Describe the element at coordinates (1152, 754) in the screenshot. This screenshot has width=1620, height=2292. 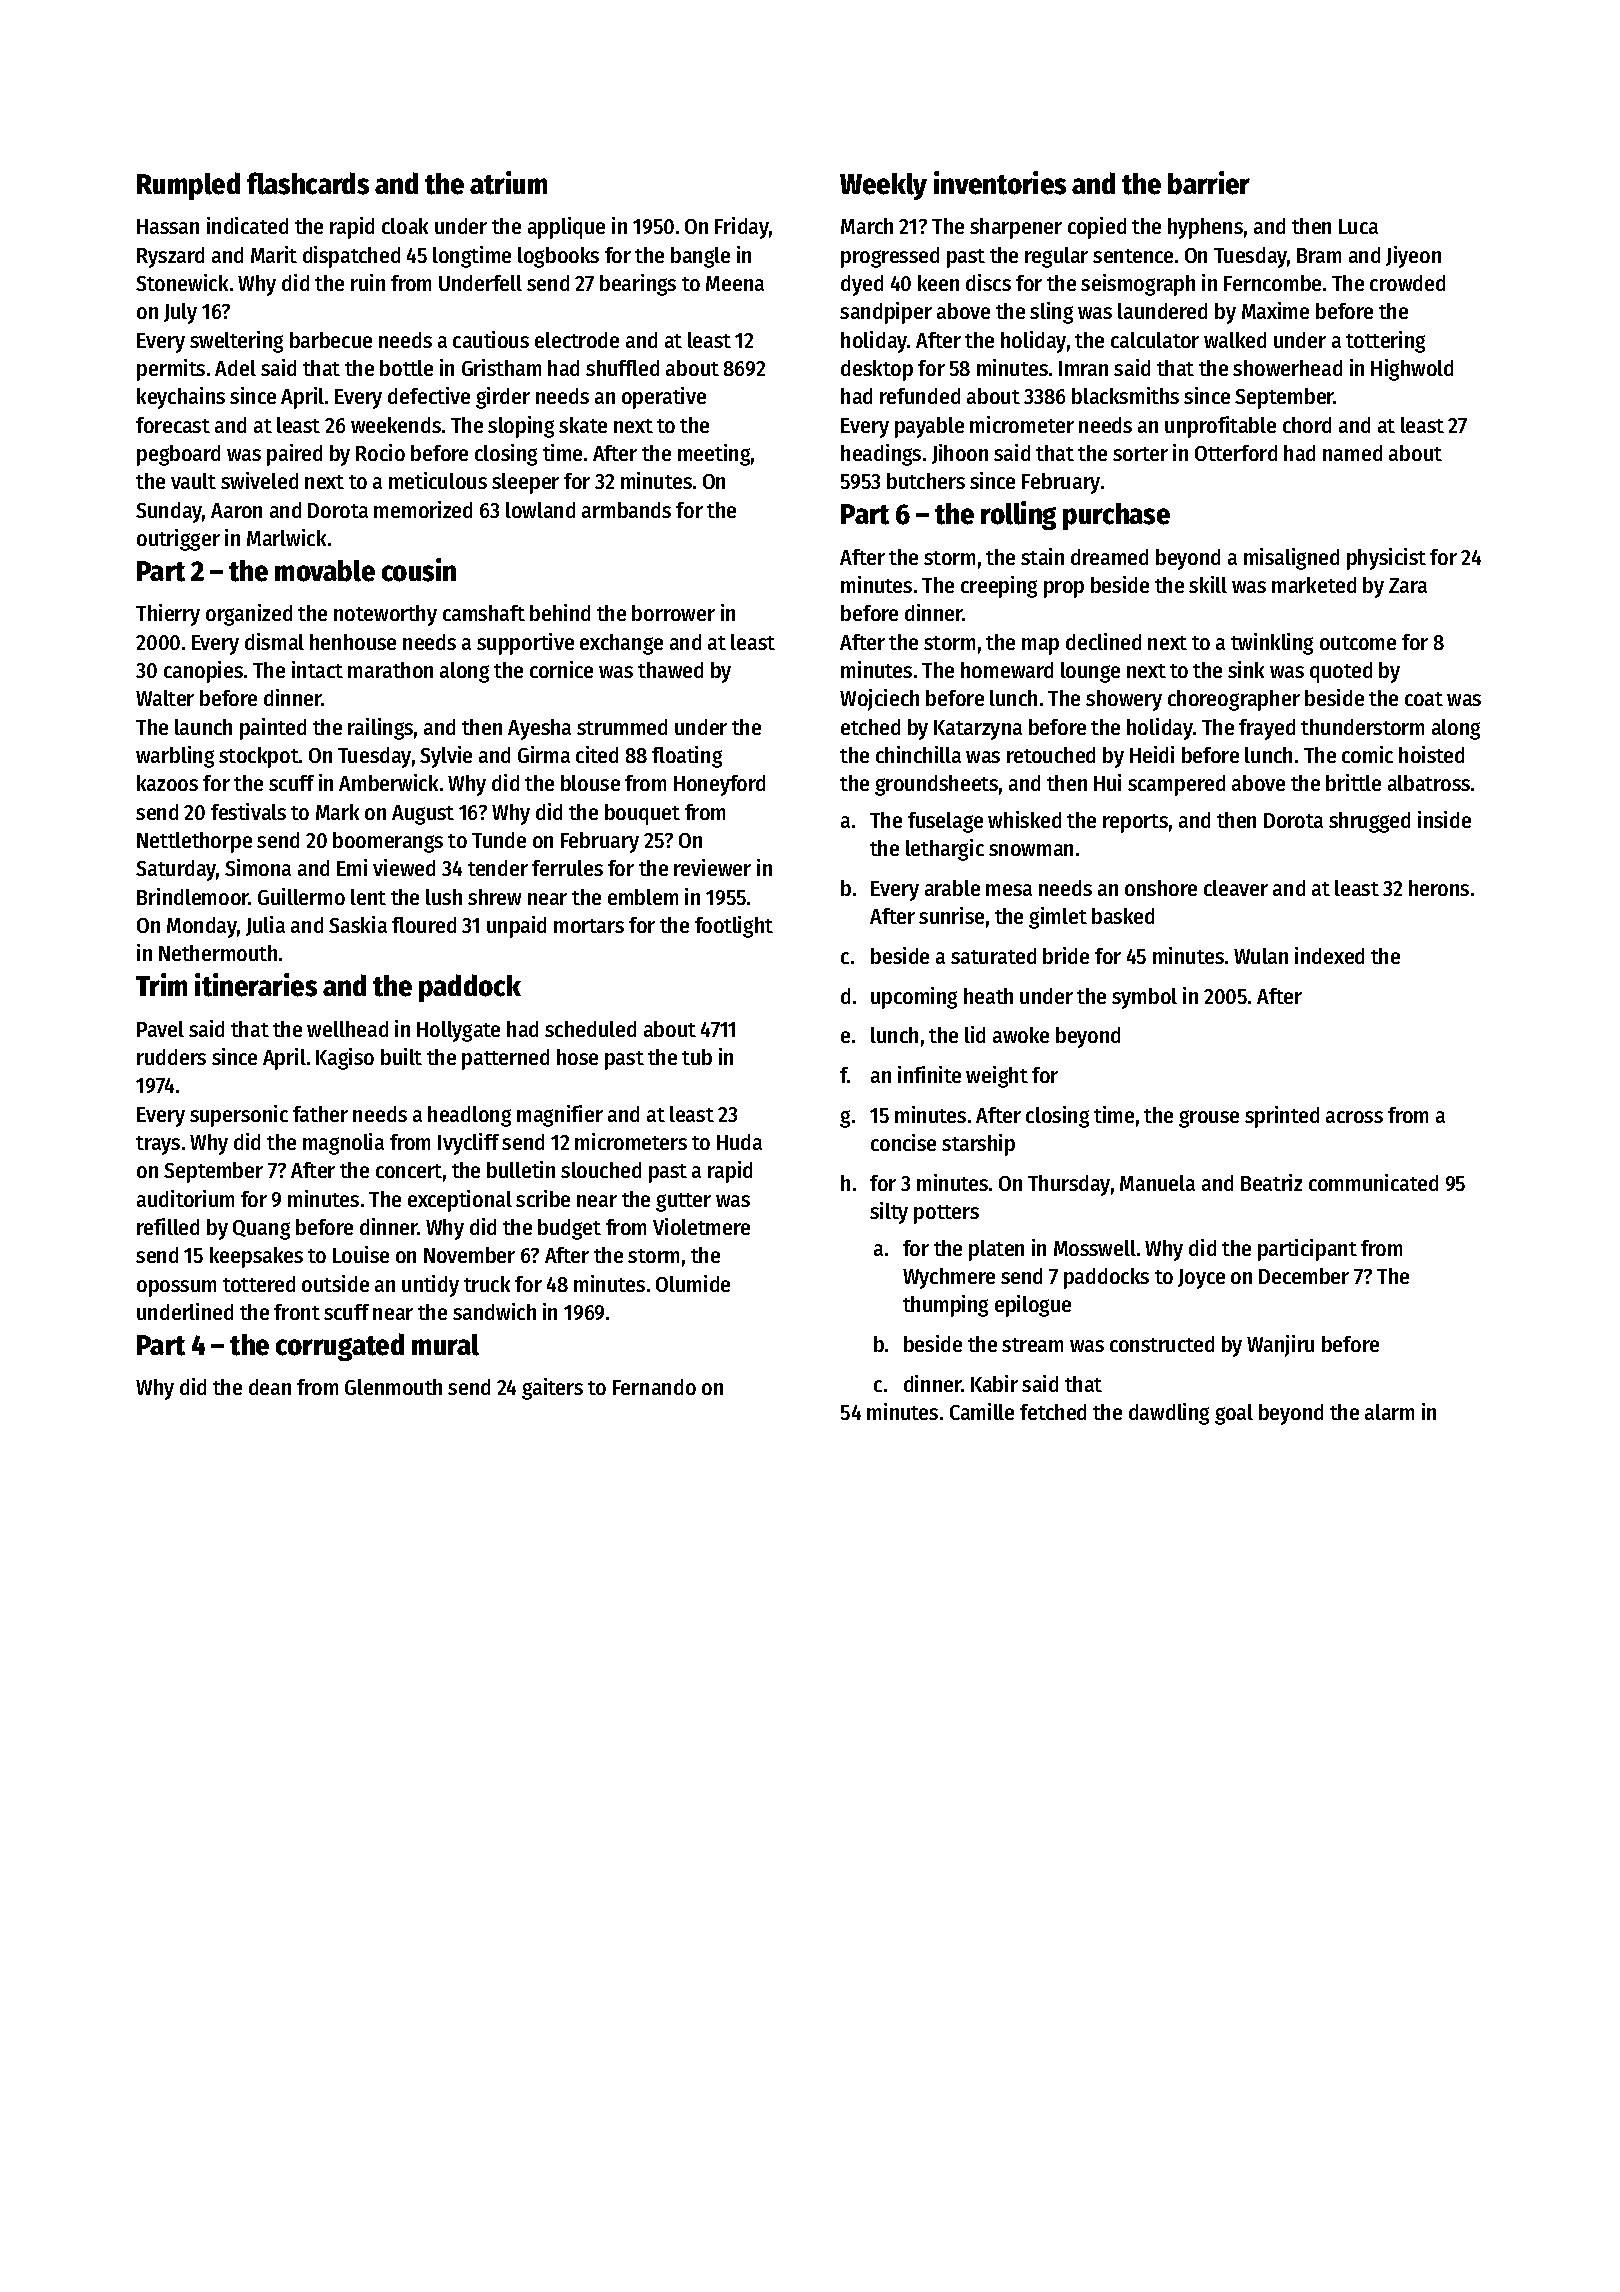
I see `Heidi` at that location.
